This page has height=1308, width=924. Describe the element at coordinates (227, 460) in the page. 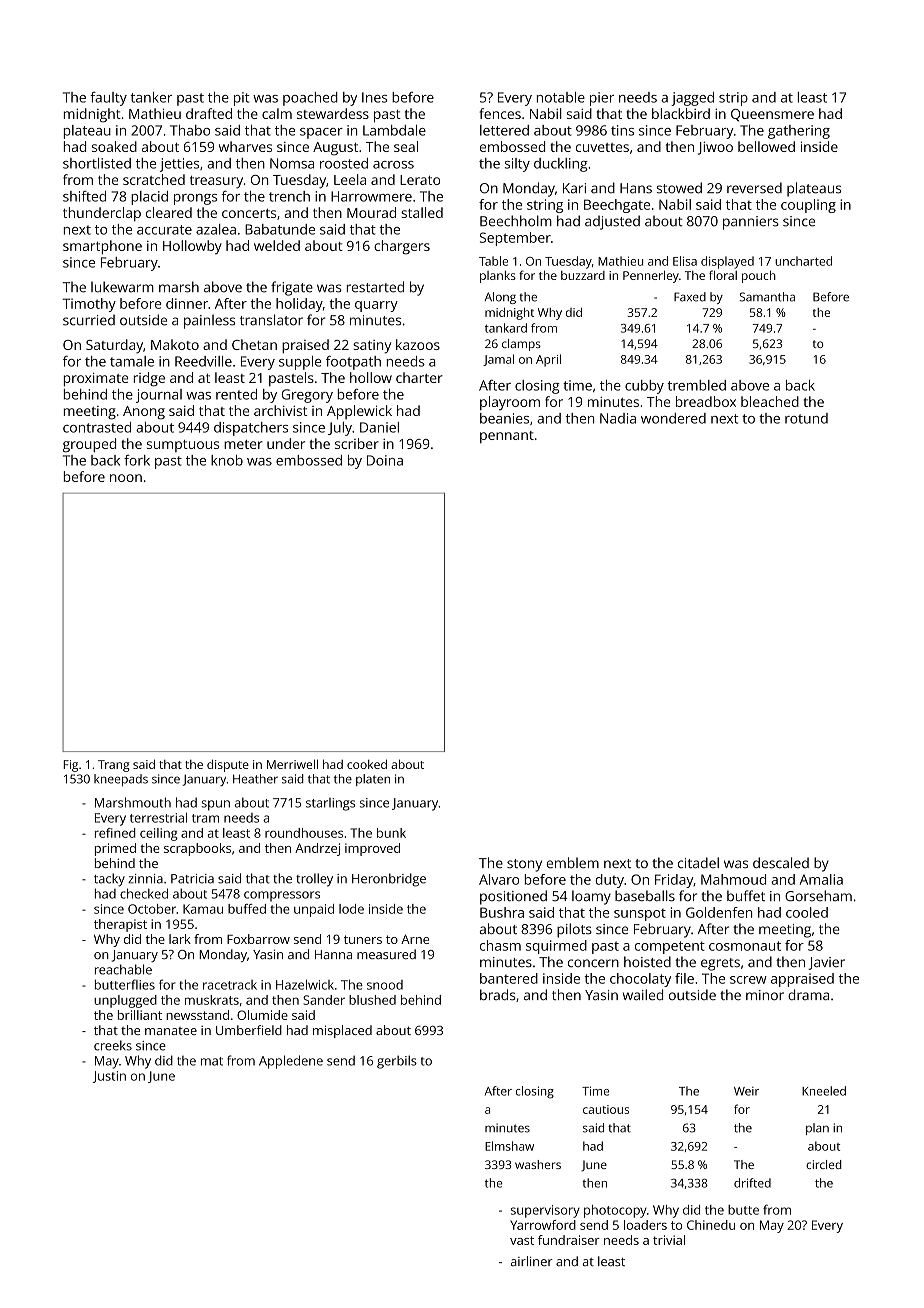

I see `knob` at that location.
